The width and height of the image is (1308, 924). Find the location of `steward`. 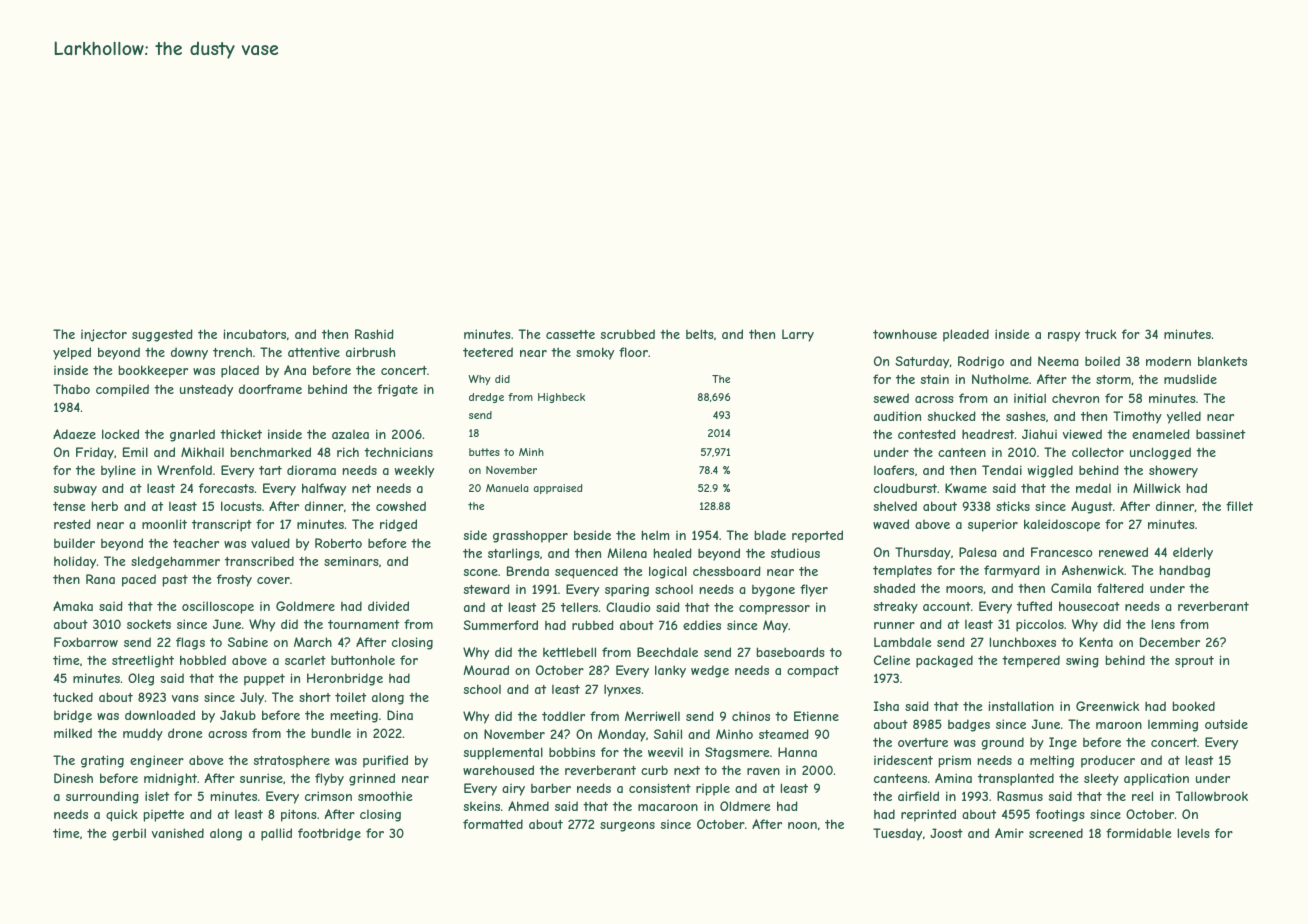

steward is located at coordinates (487, 589).
